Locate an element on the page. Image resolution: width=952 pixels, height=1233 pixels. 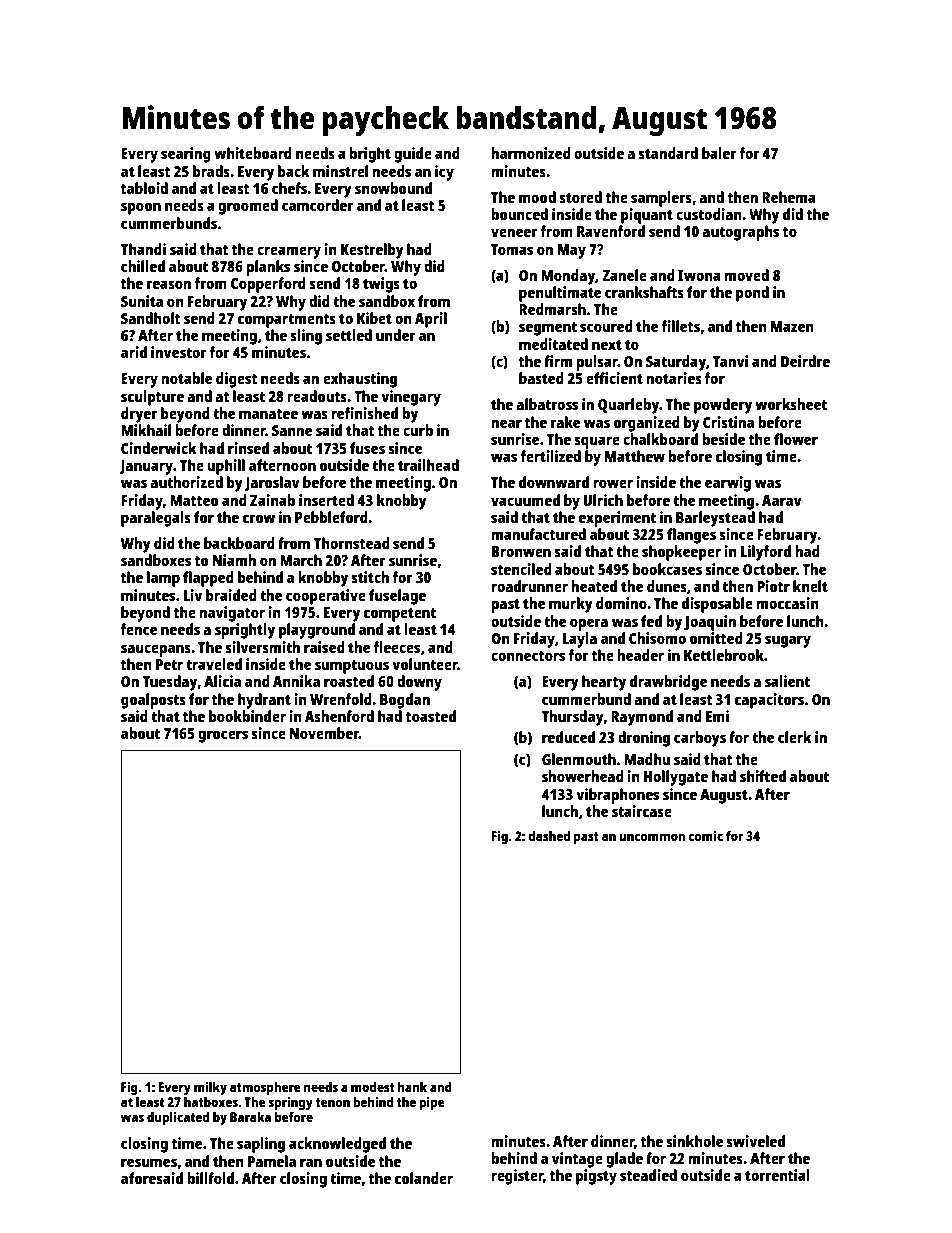
worksheet is located at coordinates (791, 404).
